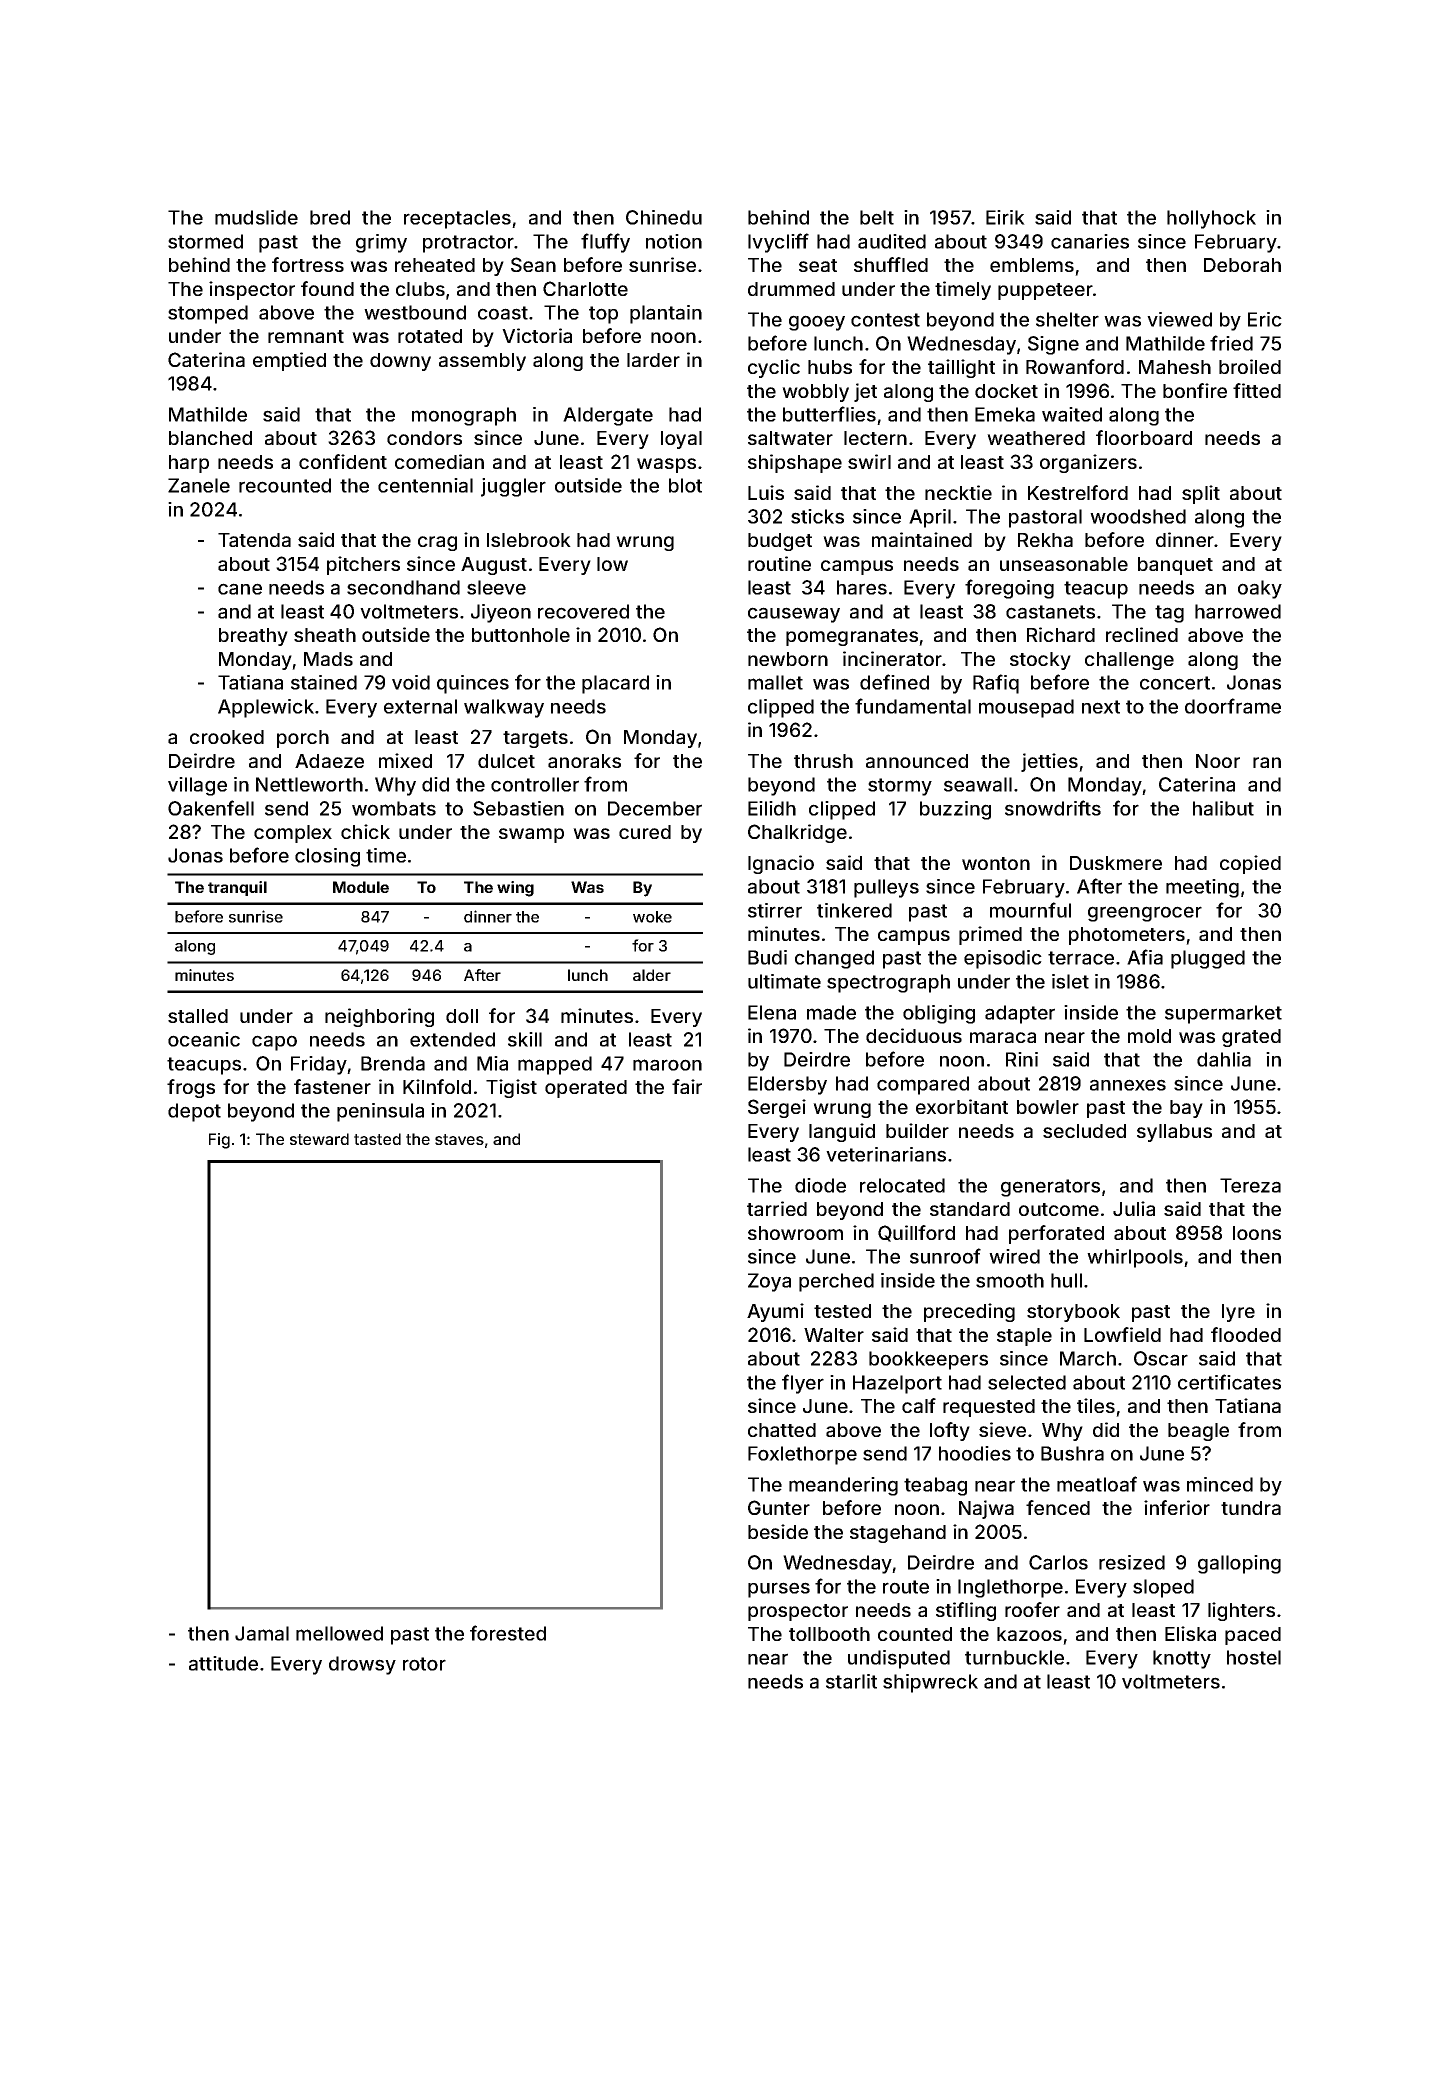 The height and width of the screenshot is (2100, 1450). Describe the element at coordinates (468, 244) in the screenshot. I see `protractor` at that location.
